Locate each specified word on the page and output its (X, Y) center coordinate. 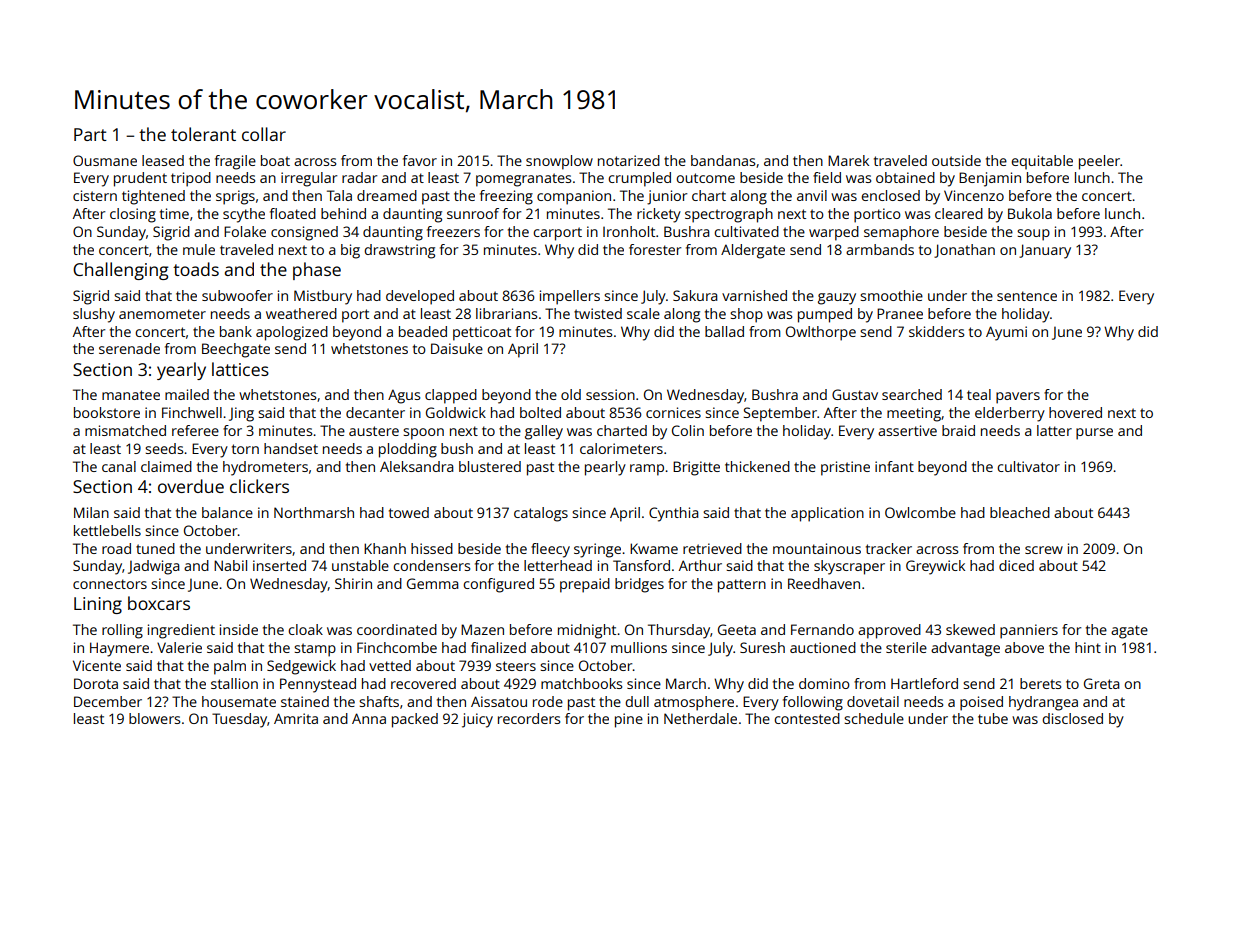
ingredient (181, 631)
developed (420, 297)
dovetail (873, 701)
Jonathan (964, 251)
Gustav (855, 394)
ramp (647, 470)
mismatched (125, 430)
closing (133, 215)
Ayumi (1006, 333)
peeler (1099, 162)
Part (90, 134)
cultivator (1028, 466)
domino (824, 683)
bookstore (107, 412)
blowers (154, 718)
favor (420, 160)
